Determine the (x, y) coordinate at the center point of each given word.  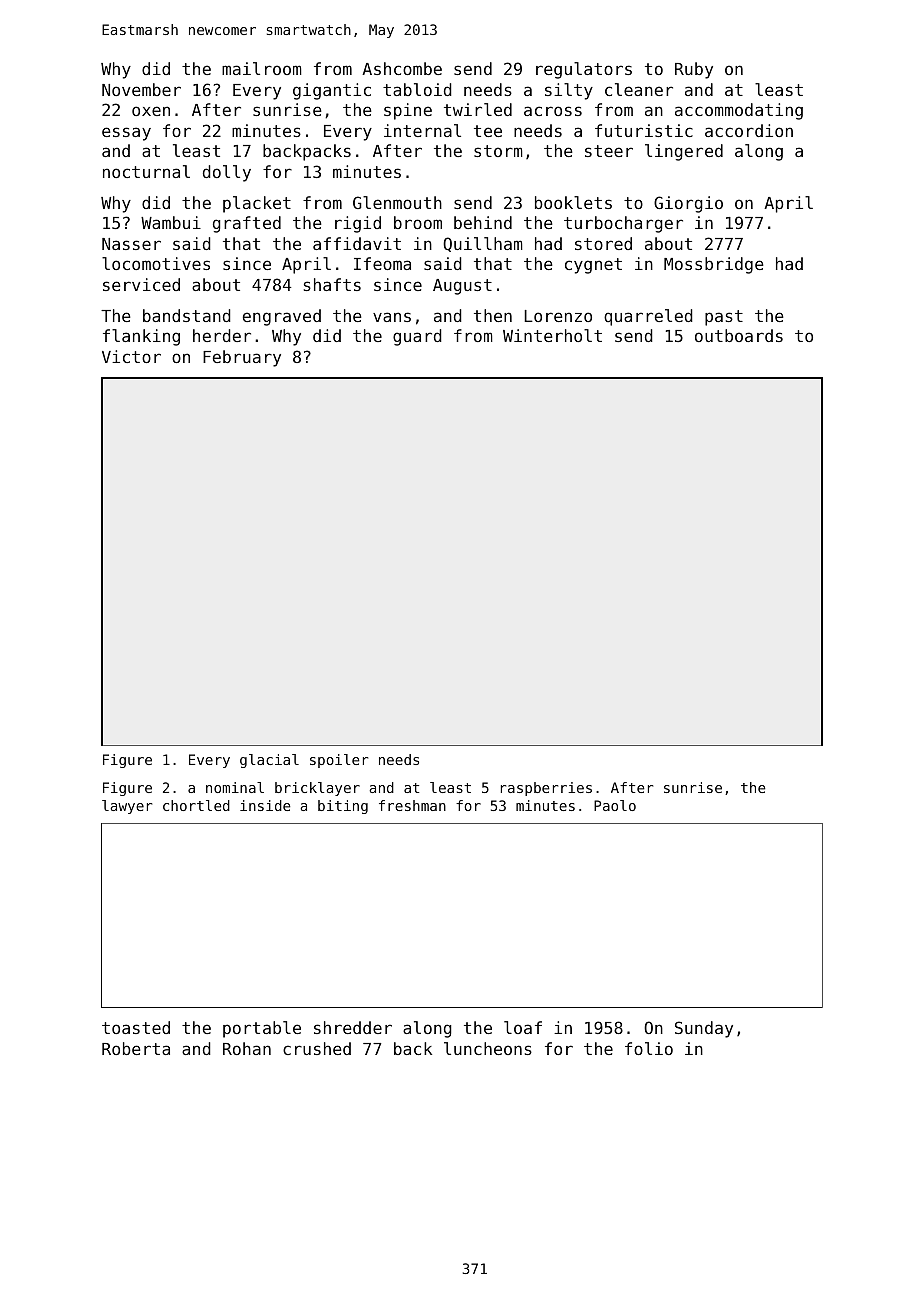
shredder (353, 1027)
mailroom (262, 68)
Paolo (615, 805)
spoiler (339, 761)
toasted (136, 1027)
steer (609, 151)
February (242, 358)
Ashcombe (402, 68)
